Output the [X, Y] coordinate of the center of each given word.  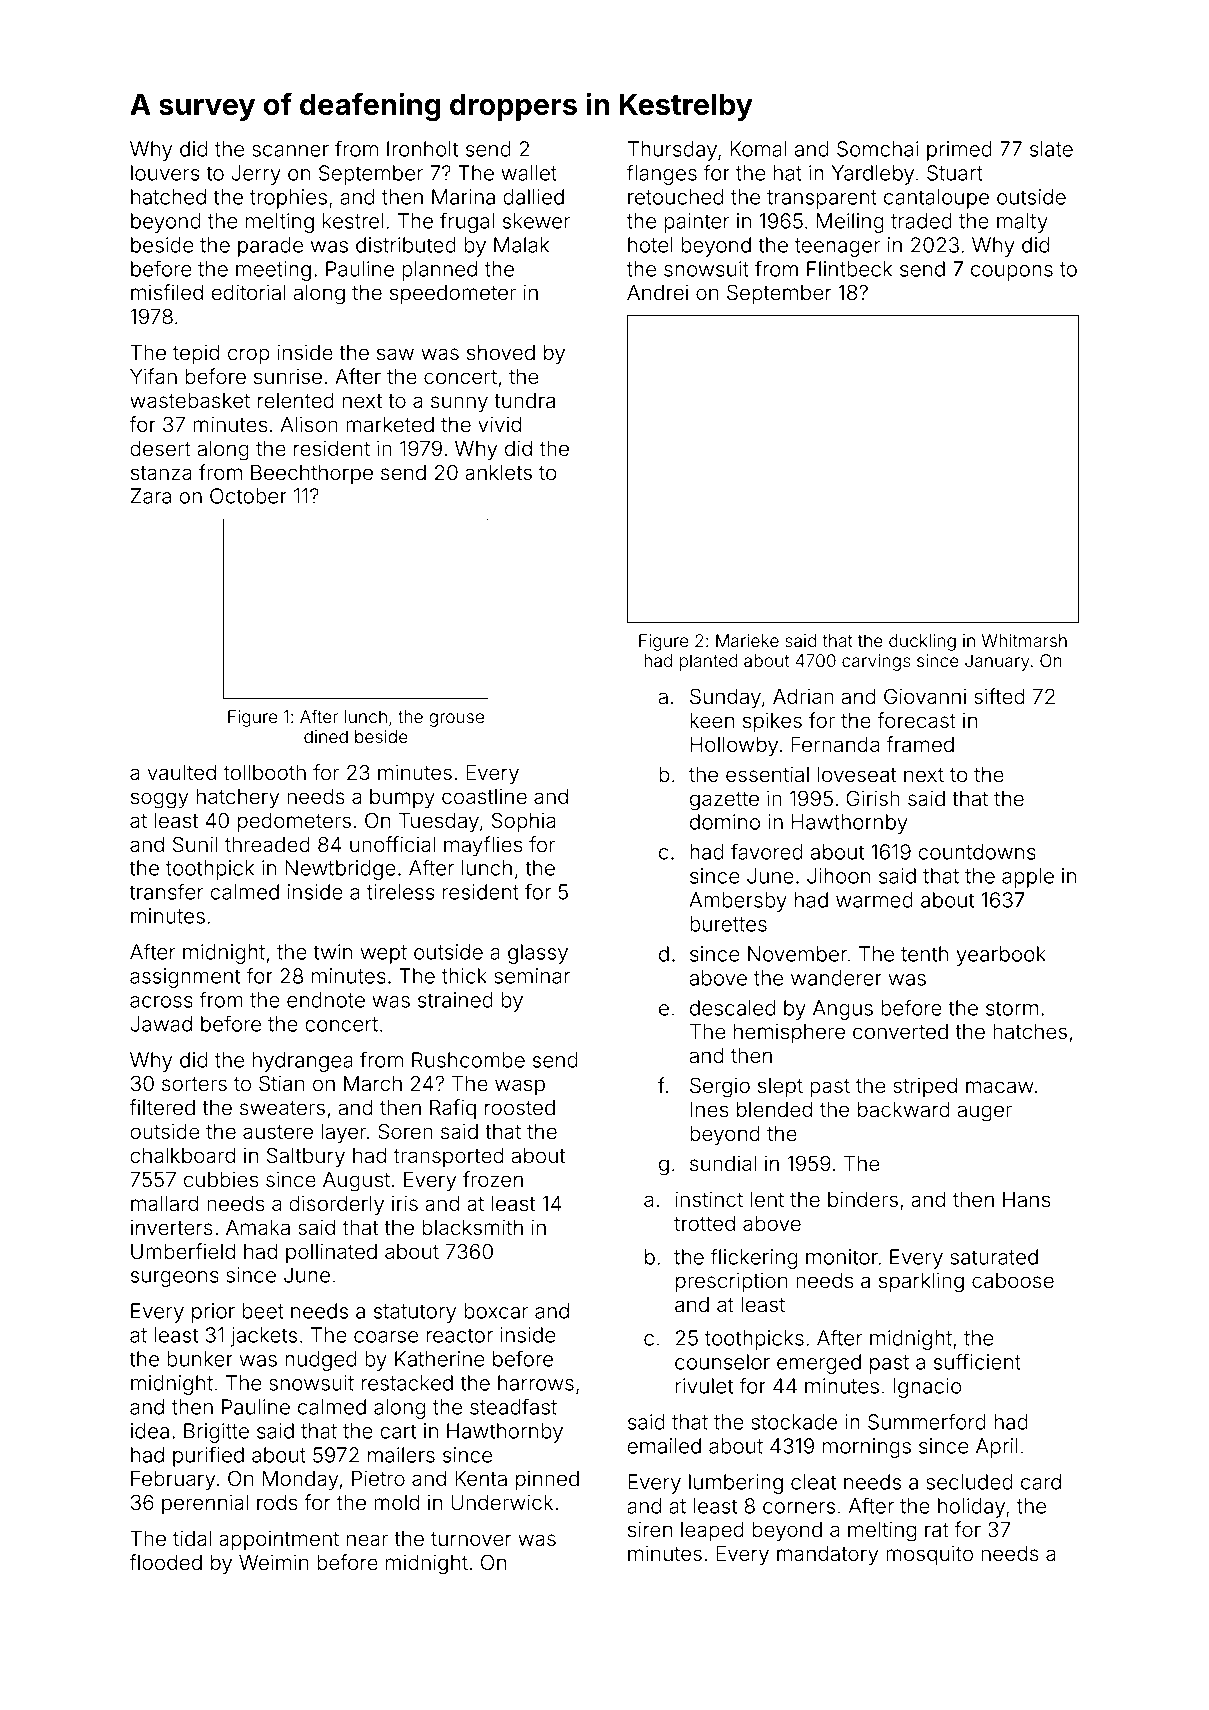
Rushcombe [468, 1060]
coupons [1012, 273]
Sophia [523, 822]
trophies [288, 199]
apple [1028, 878]
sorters [194, 1084]
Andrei [657, 292]
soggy [159, 800]
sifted [999, 696]
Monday [300, 1481]
